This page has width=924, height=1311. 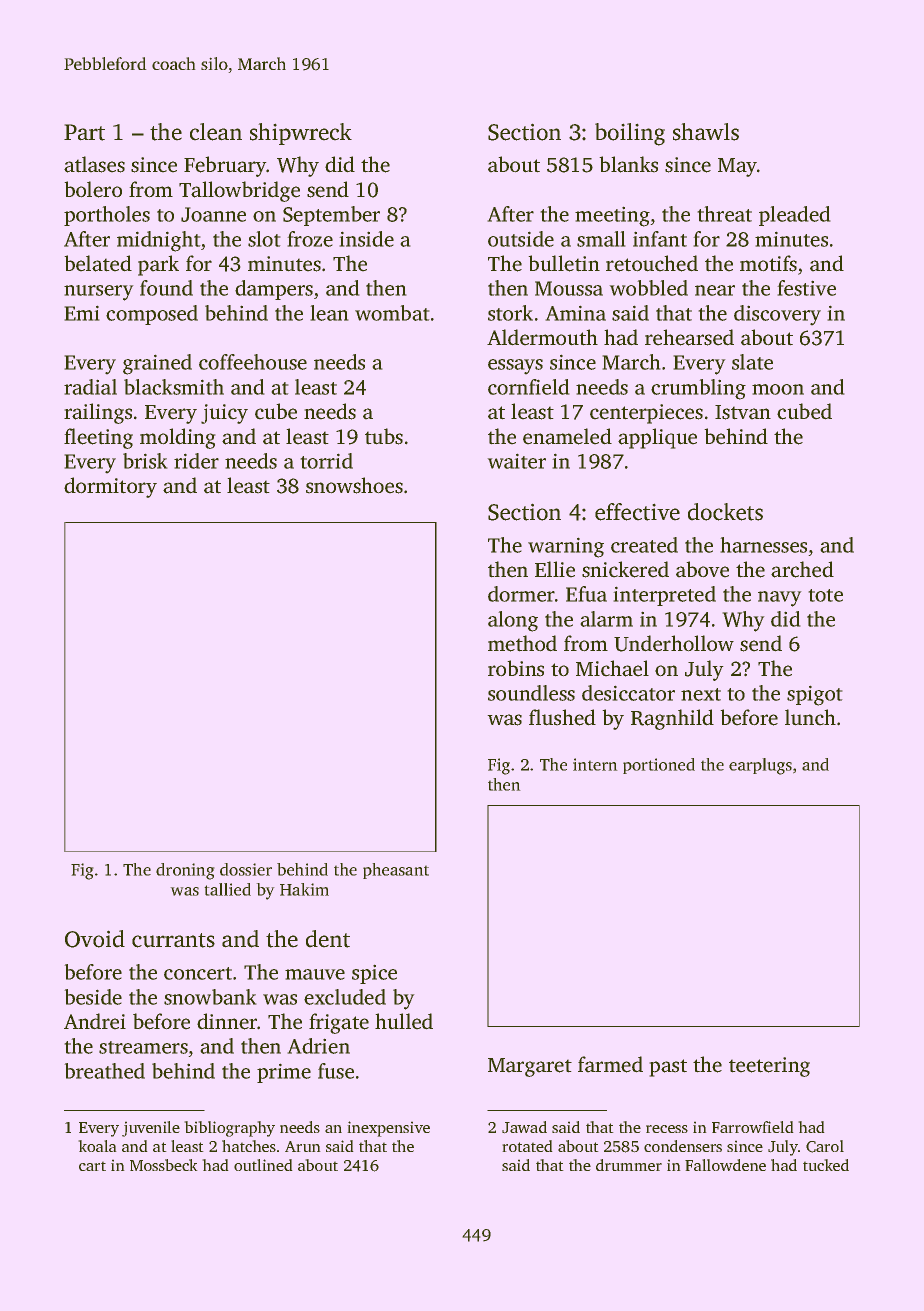 I want to click on portioned, so click(x=659, y=766).
